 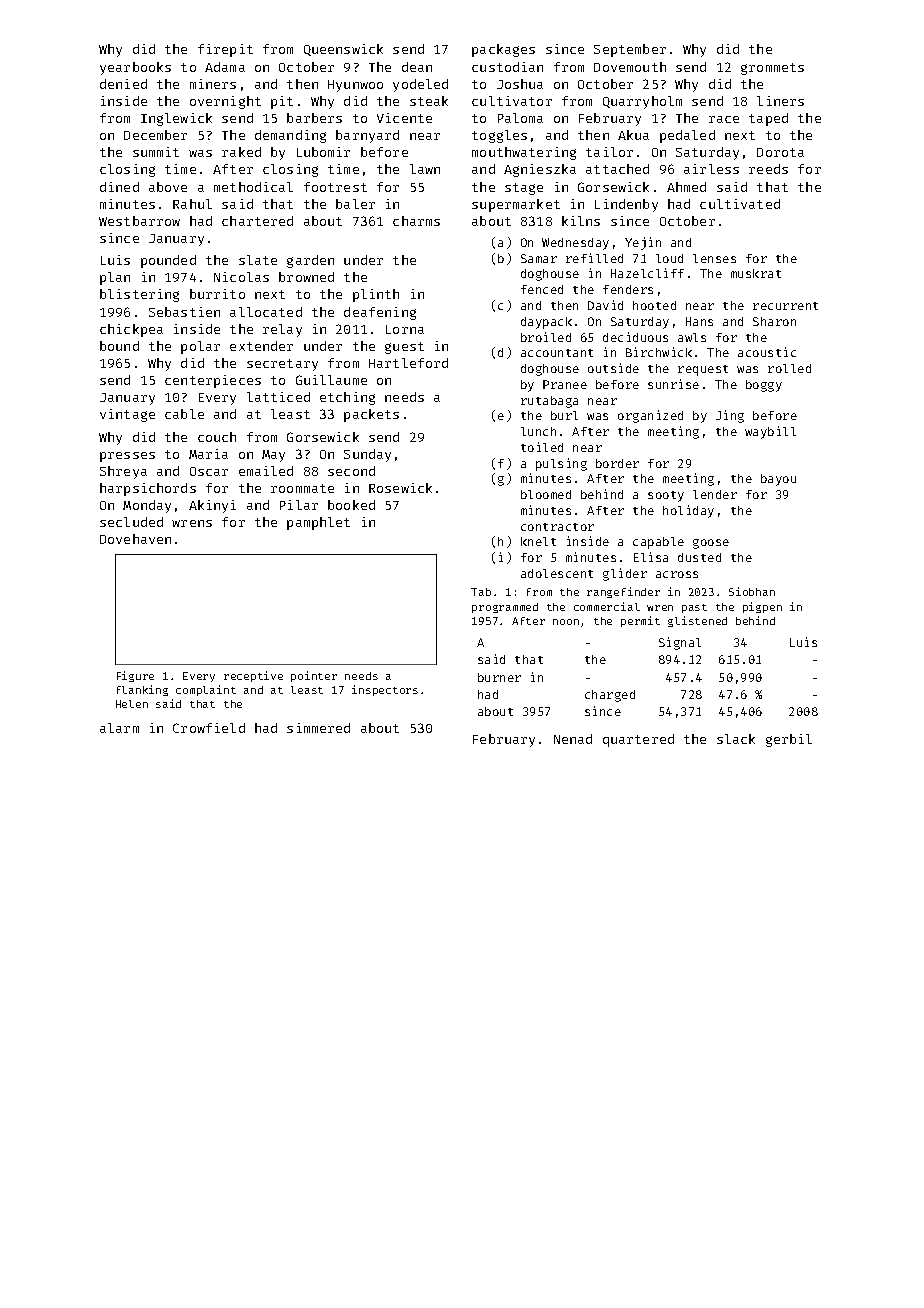 What do you see at coordinates (740, 204) in the screenshot?
I see `cultivated` at bounding box center [740, 204].
